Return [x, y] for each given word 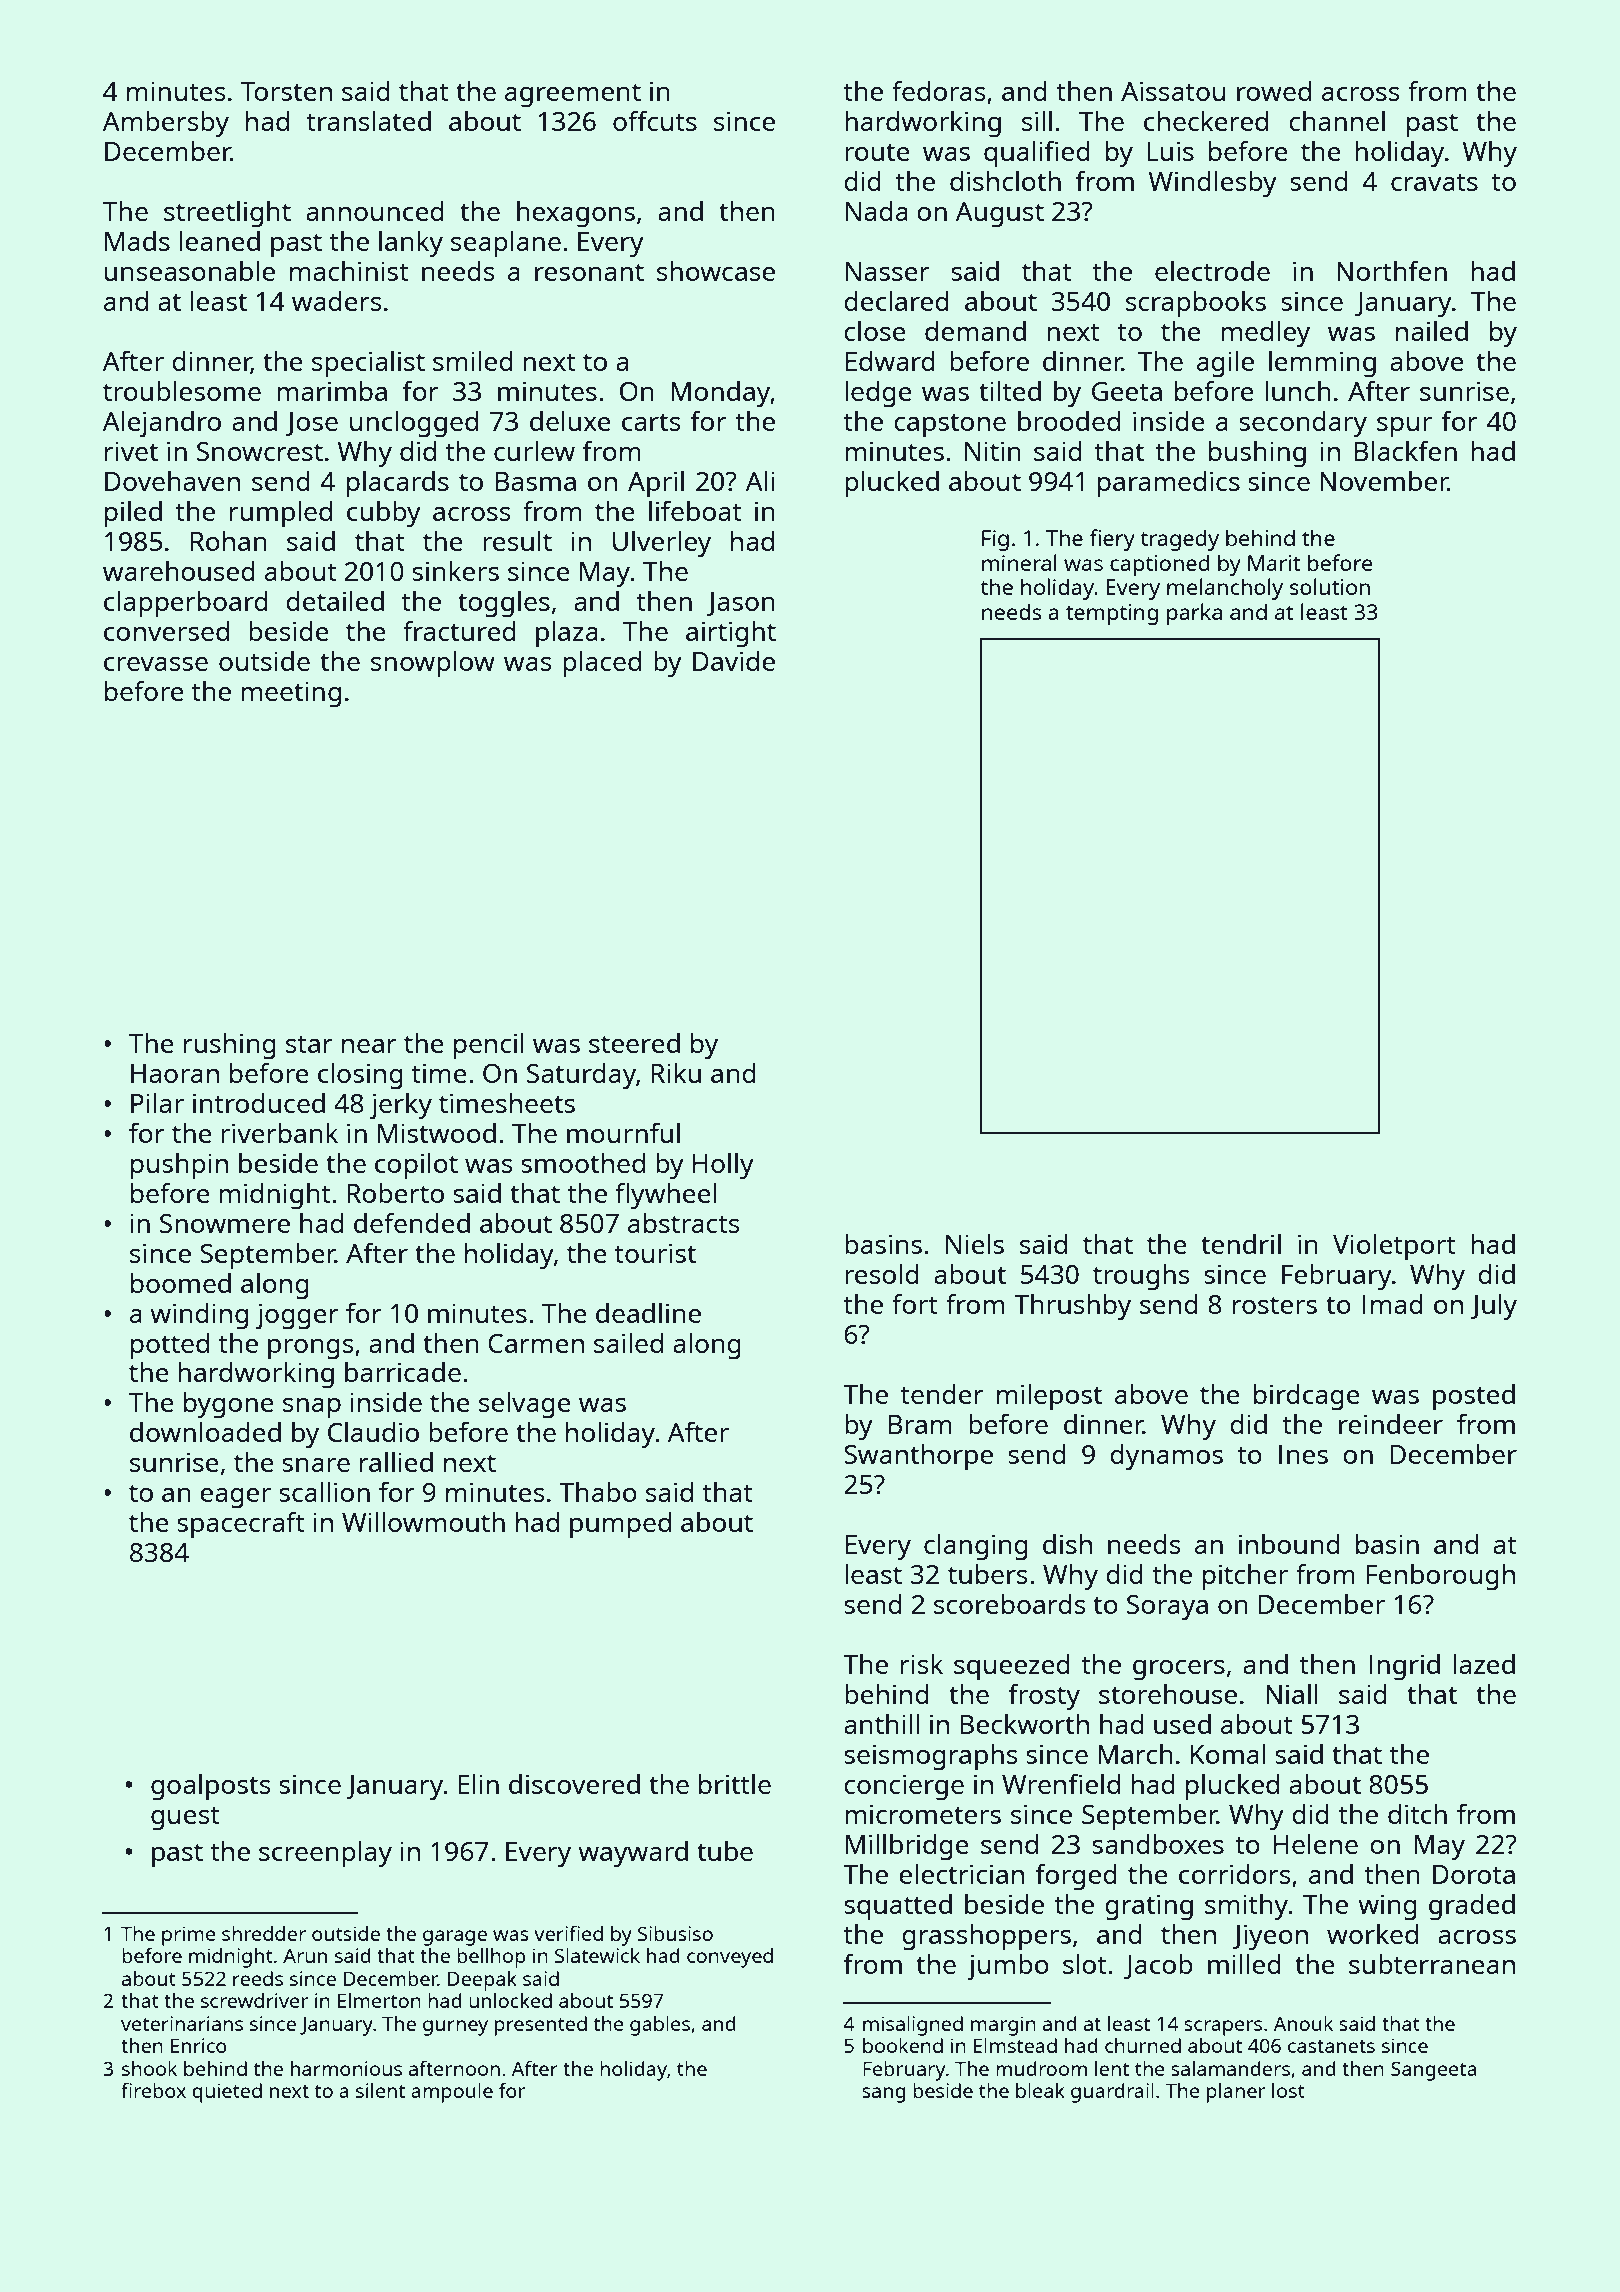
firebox [153, 2090]
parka [1194, 614]
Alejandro [162, 424]
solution [1330, 586]
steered [634, 1043]
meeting [291, 694]
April [656, 484]
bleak [1040, 2090]
